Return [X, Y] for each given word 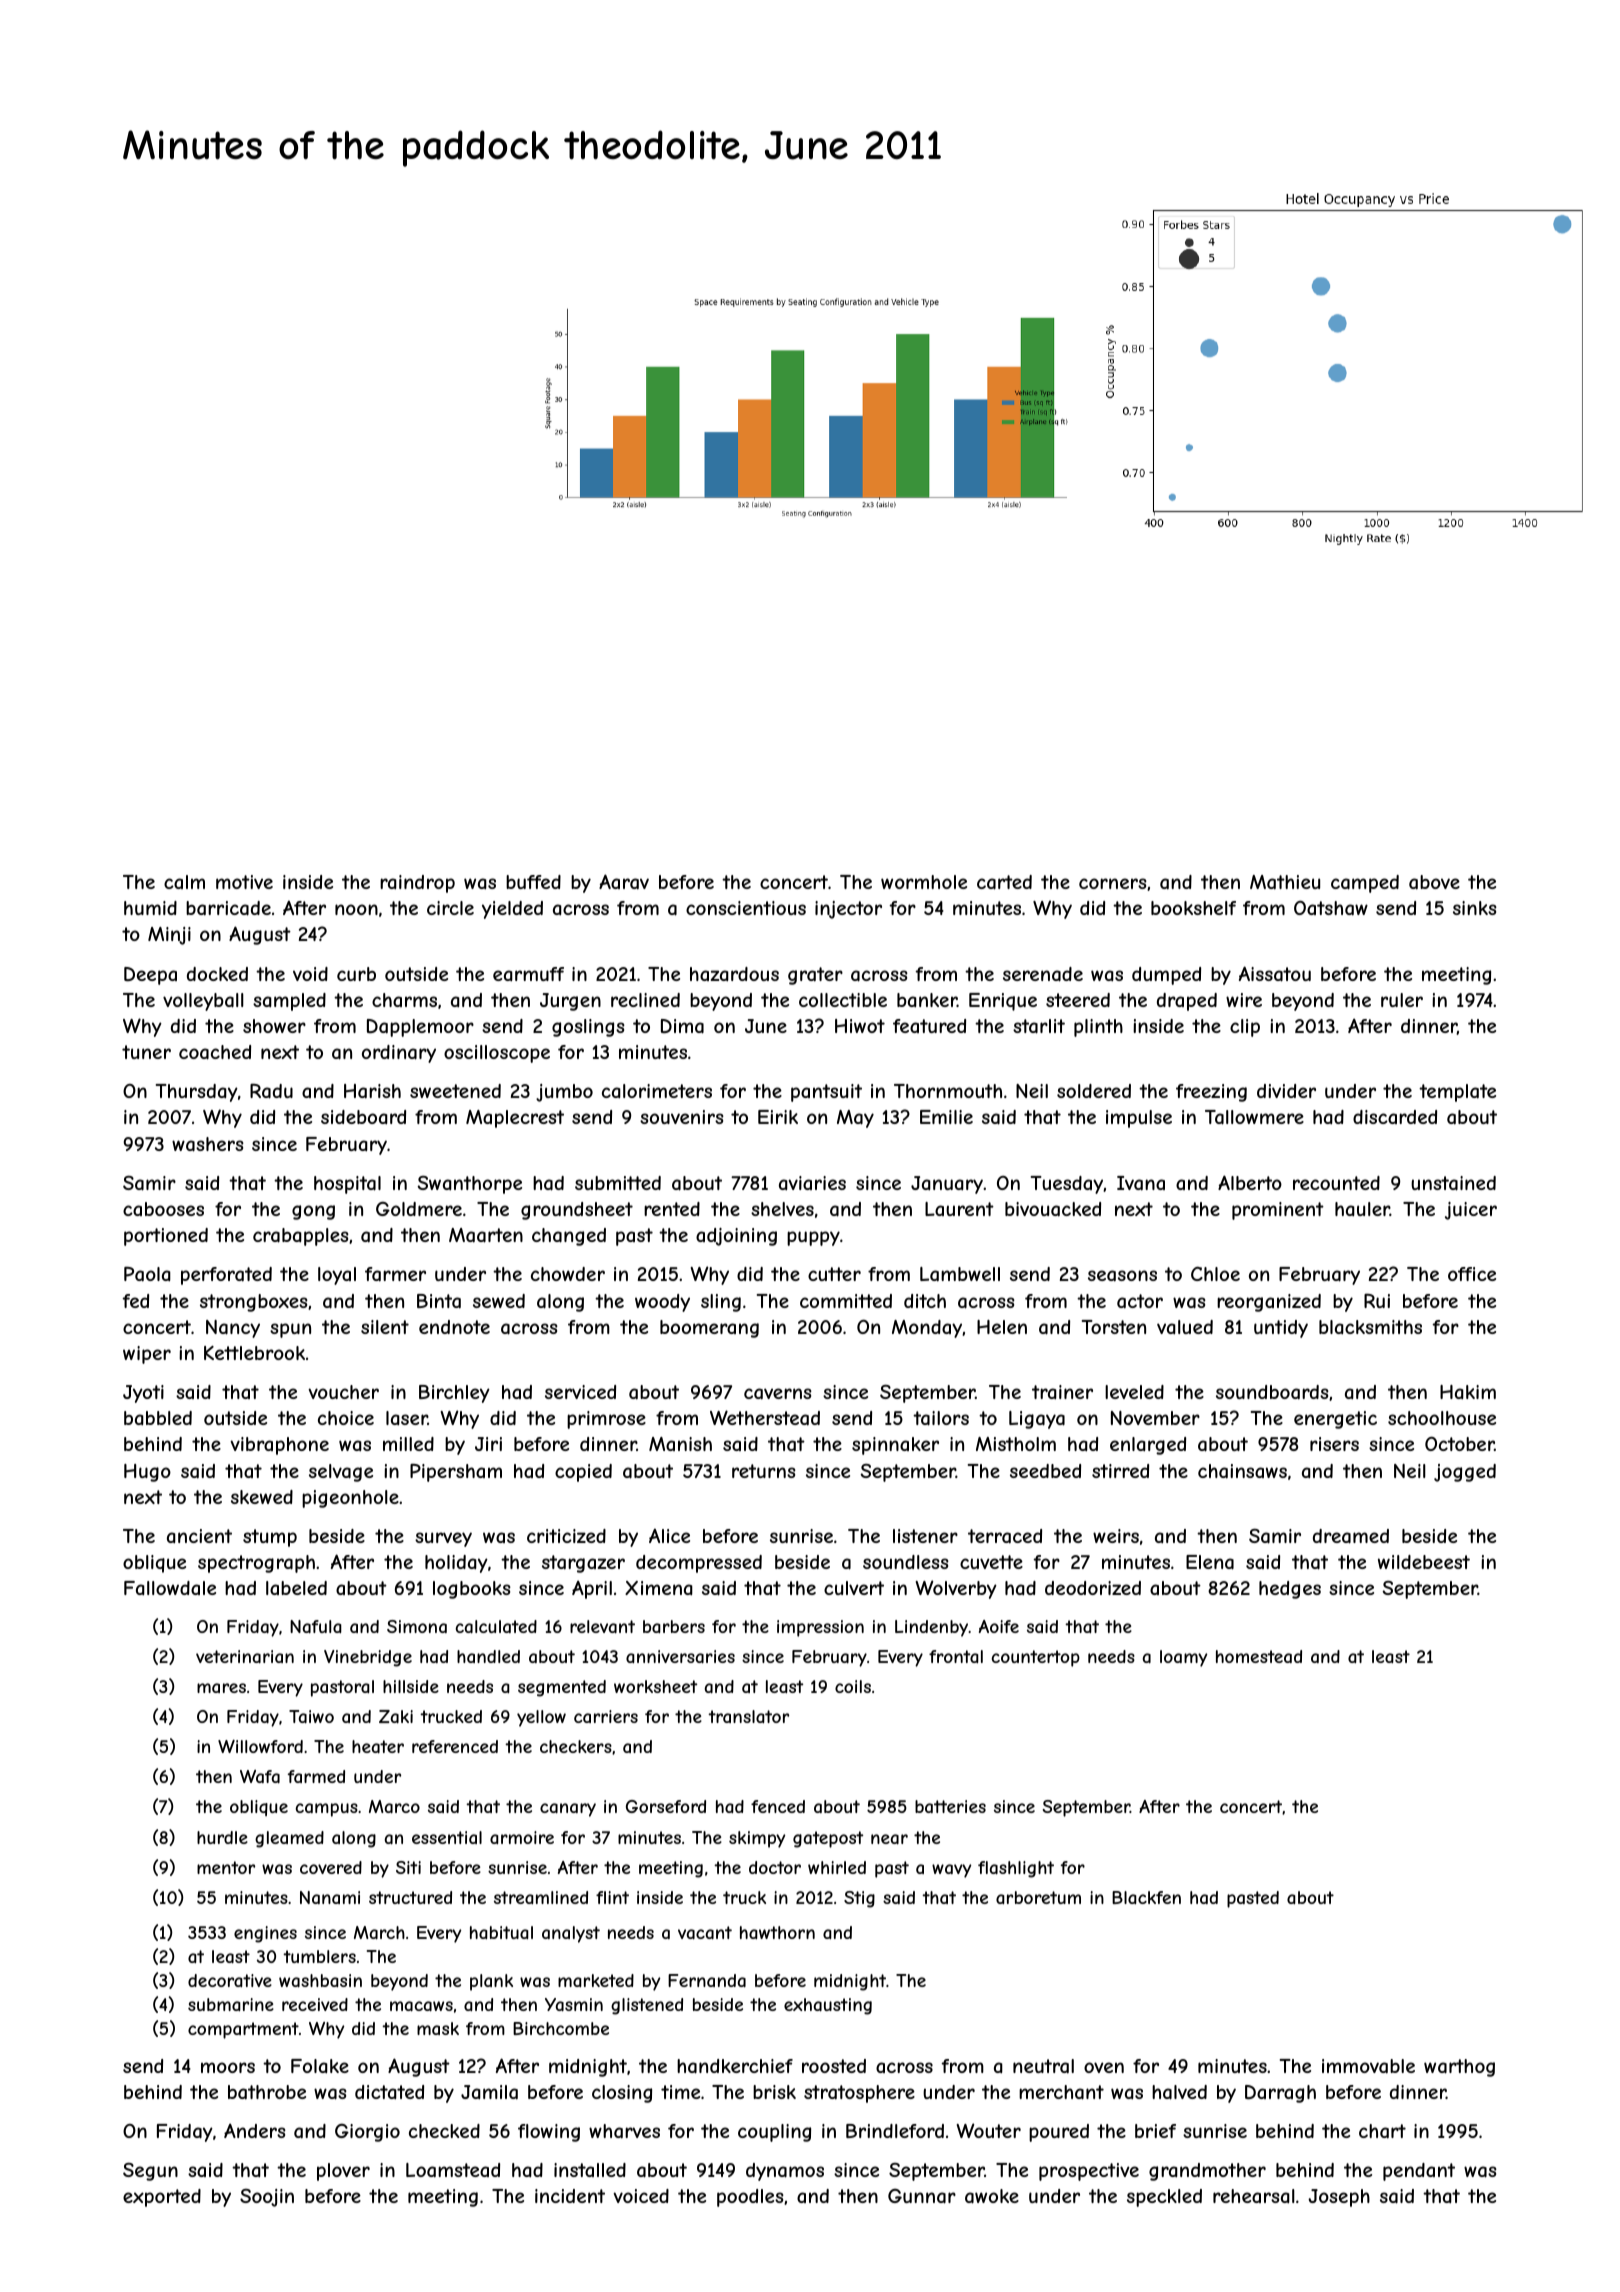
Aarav [624, 881]
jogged [1465, 1473]
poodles [750, 2198]
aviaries [812, 1183]
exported [162, 2198]
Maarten [486, 1235]
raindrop [417, 884]
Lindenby [931, 1628]
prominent [1278, 1211]
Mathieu [1285, 882]
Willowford [260, 1746]
